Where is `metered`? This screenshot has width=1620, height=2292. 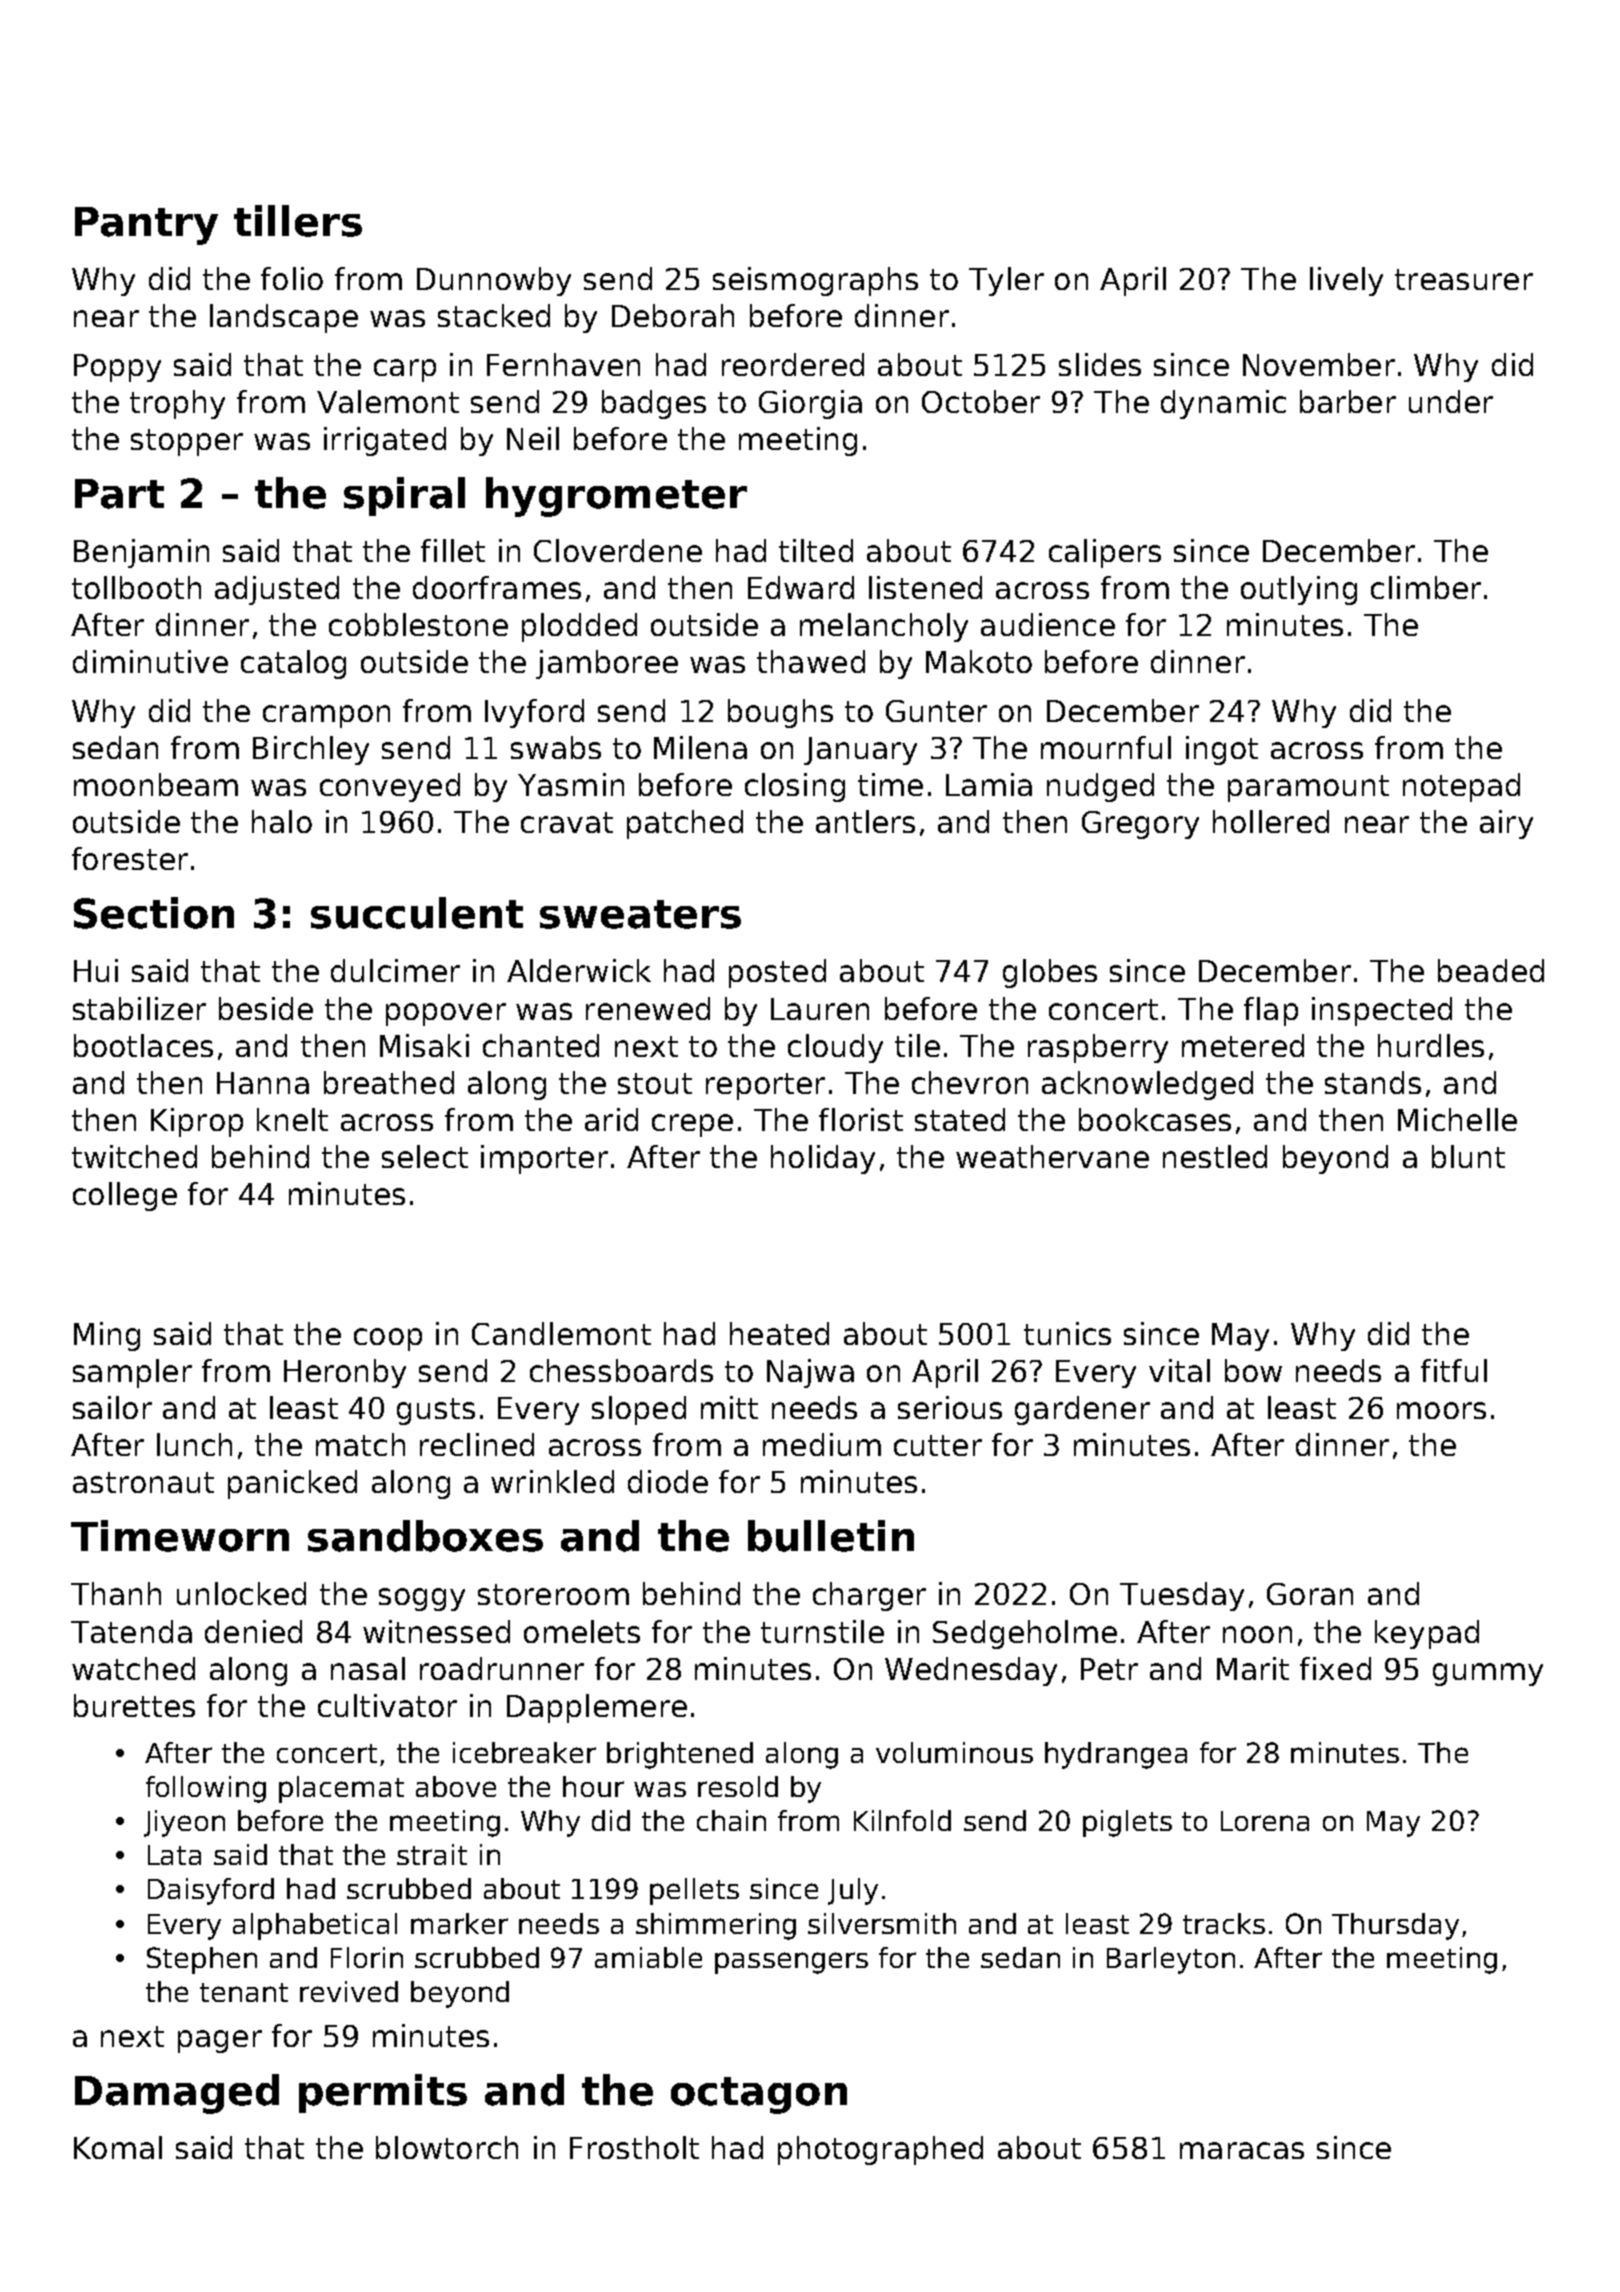 metered is located at coordinates (1243, 1045).
